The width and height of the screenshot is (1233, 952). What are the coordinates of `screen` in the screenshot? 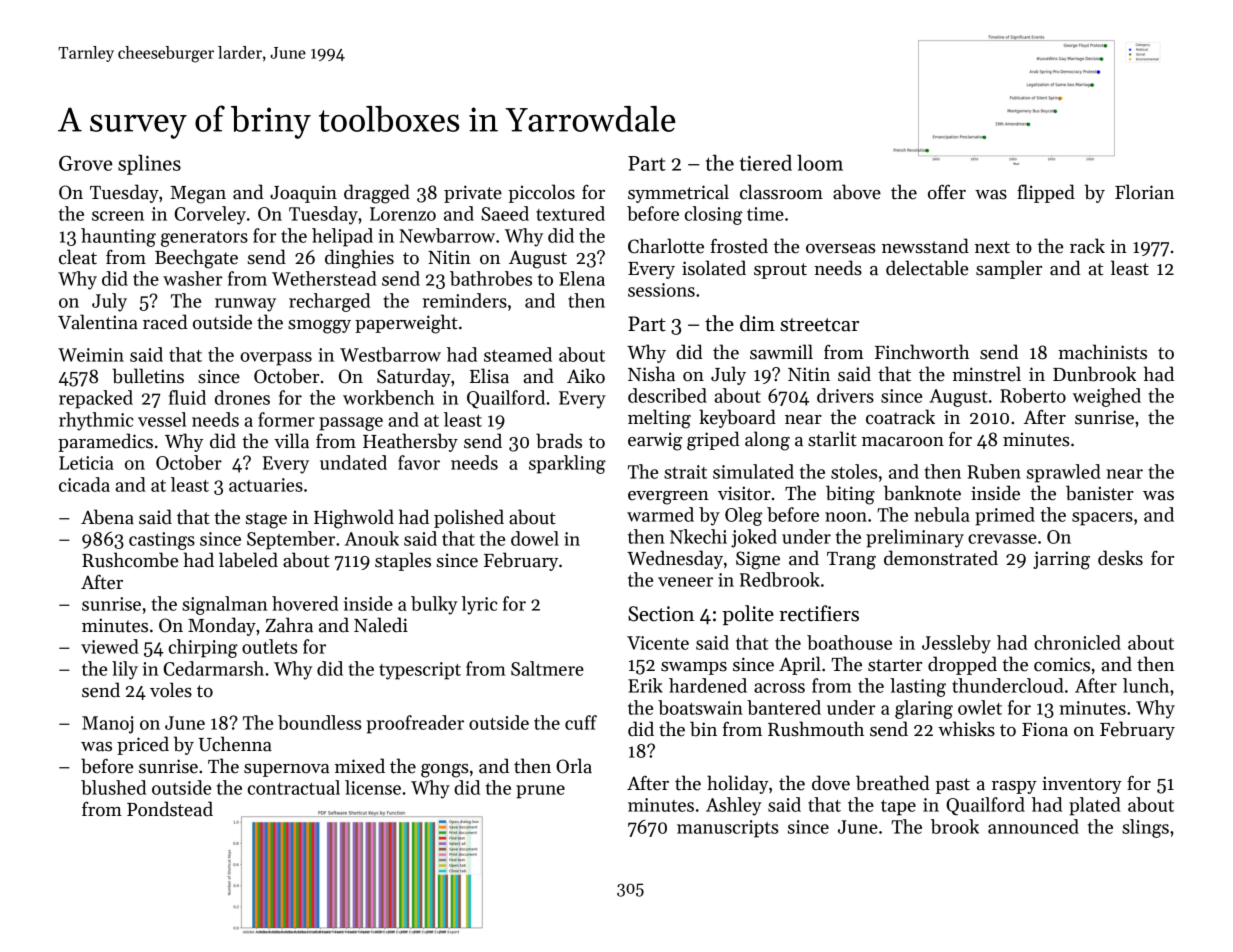 It's located at (118, 216).
